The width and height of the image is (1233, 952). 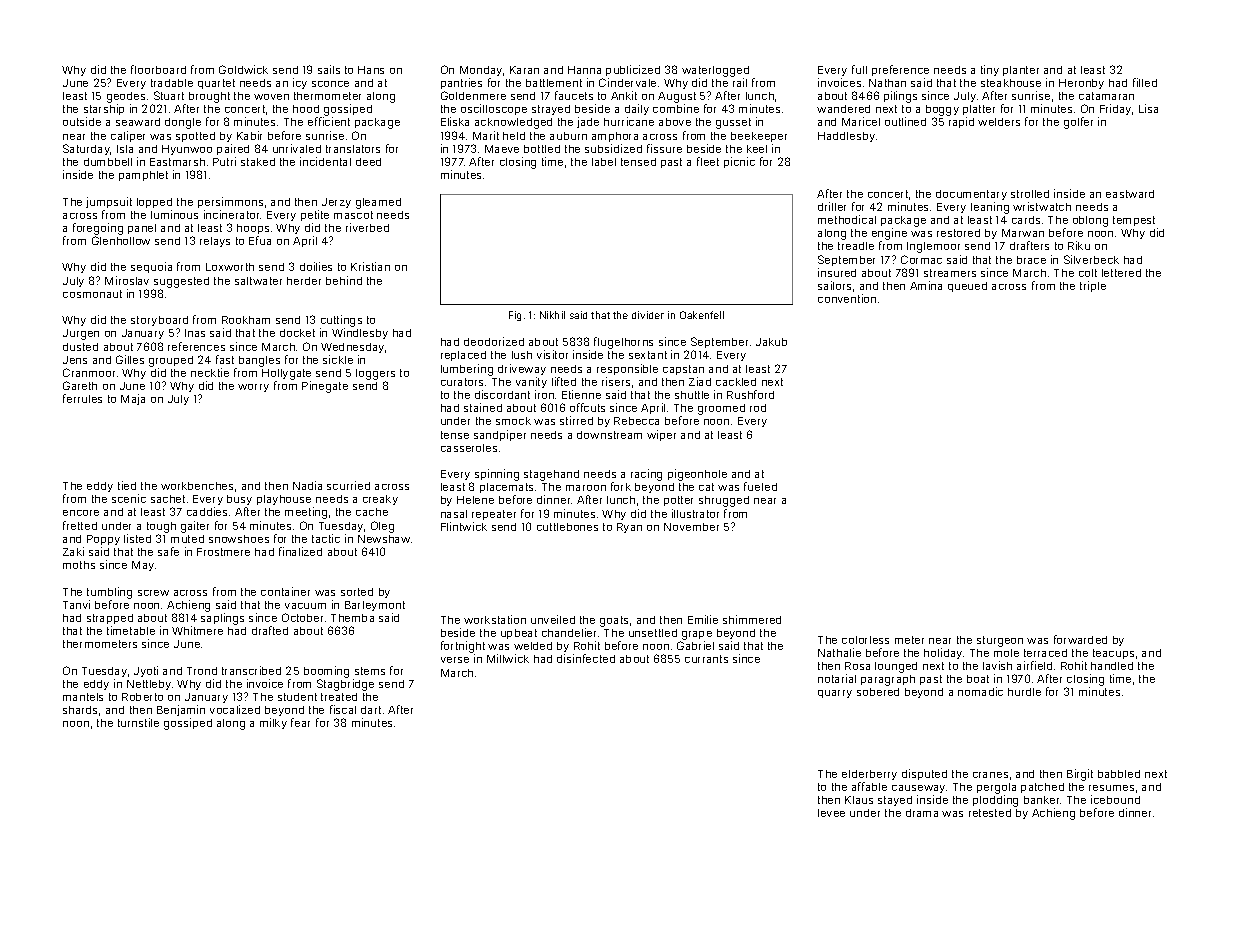 What do you see at coordinates (80, 385) in the image?
I see `Gareth` at bounding box center [80, 385].
